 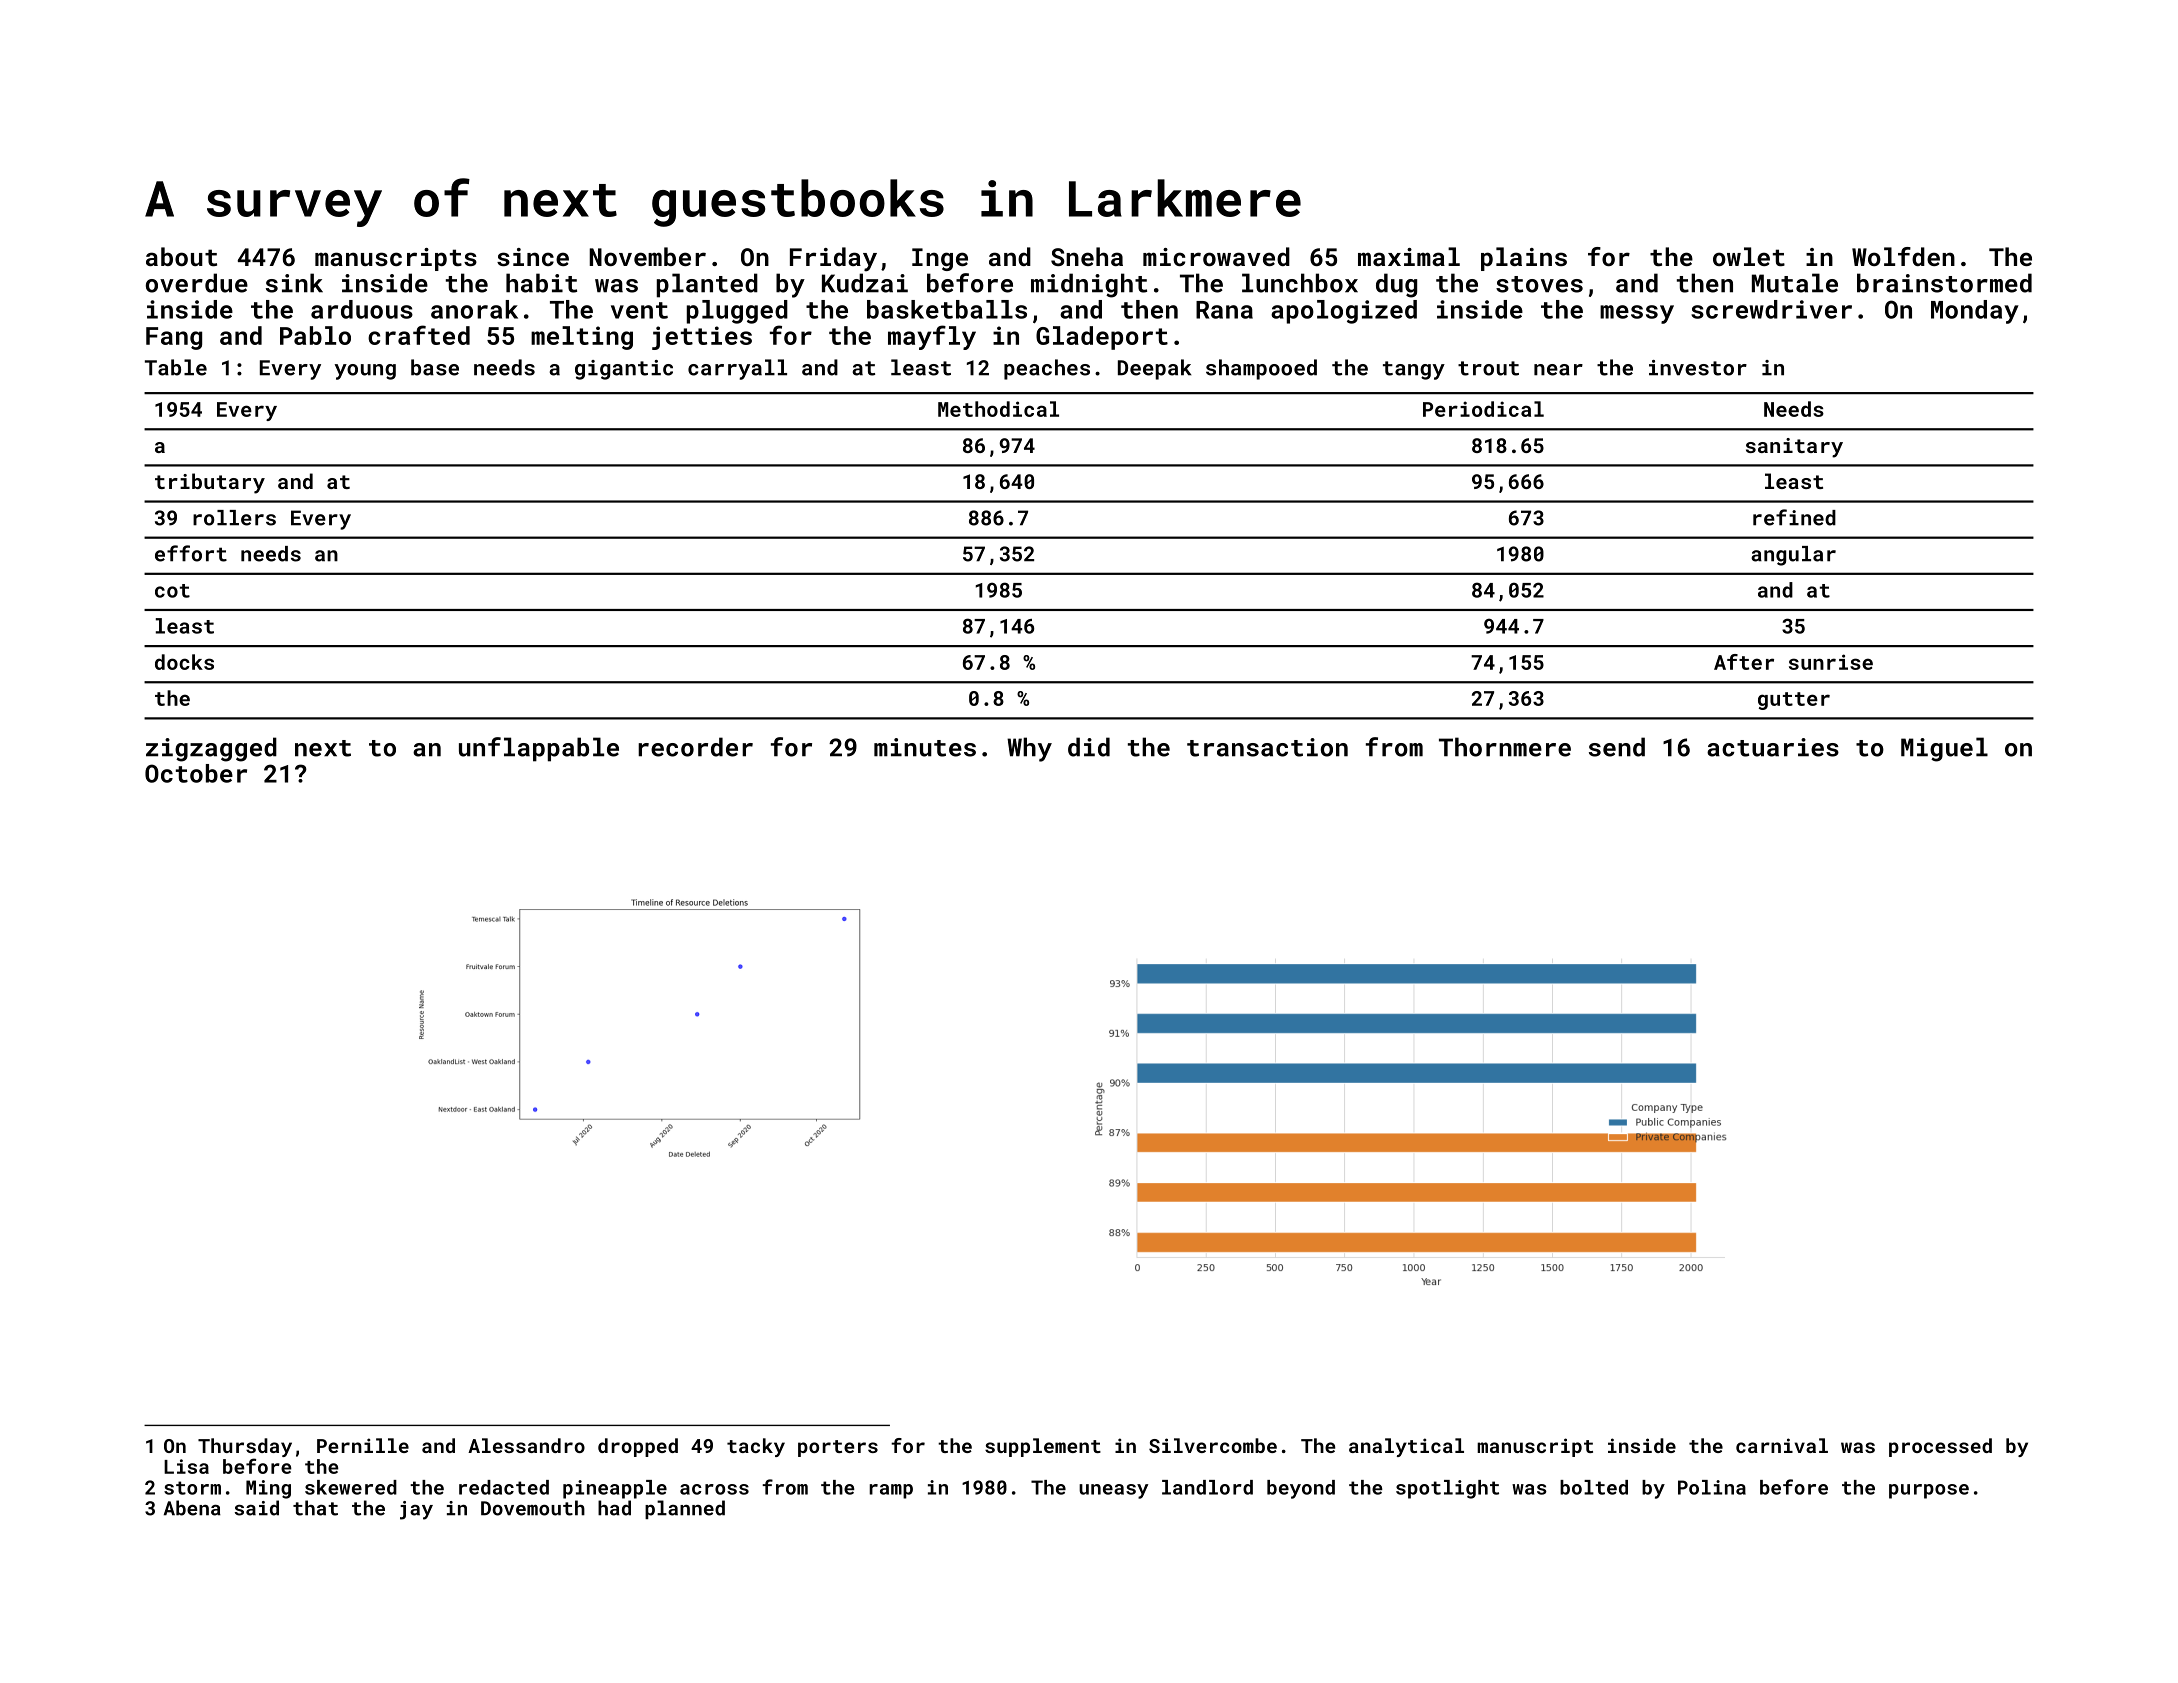 What do you see at coordinates (1712, 1487) in the image?
I see `Polina` at bounding box center [1712, 1487].
